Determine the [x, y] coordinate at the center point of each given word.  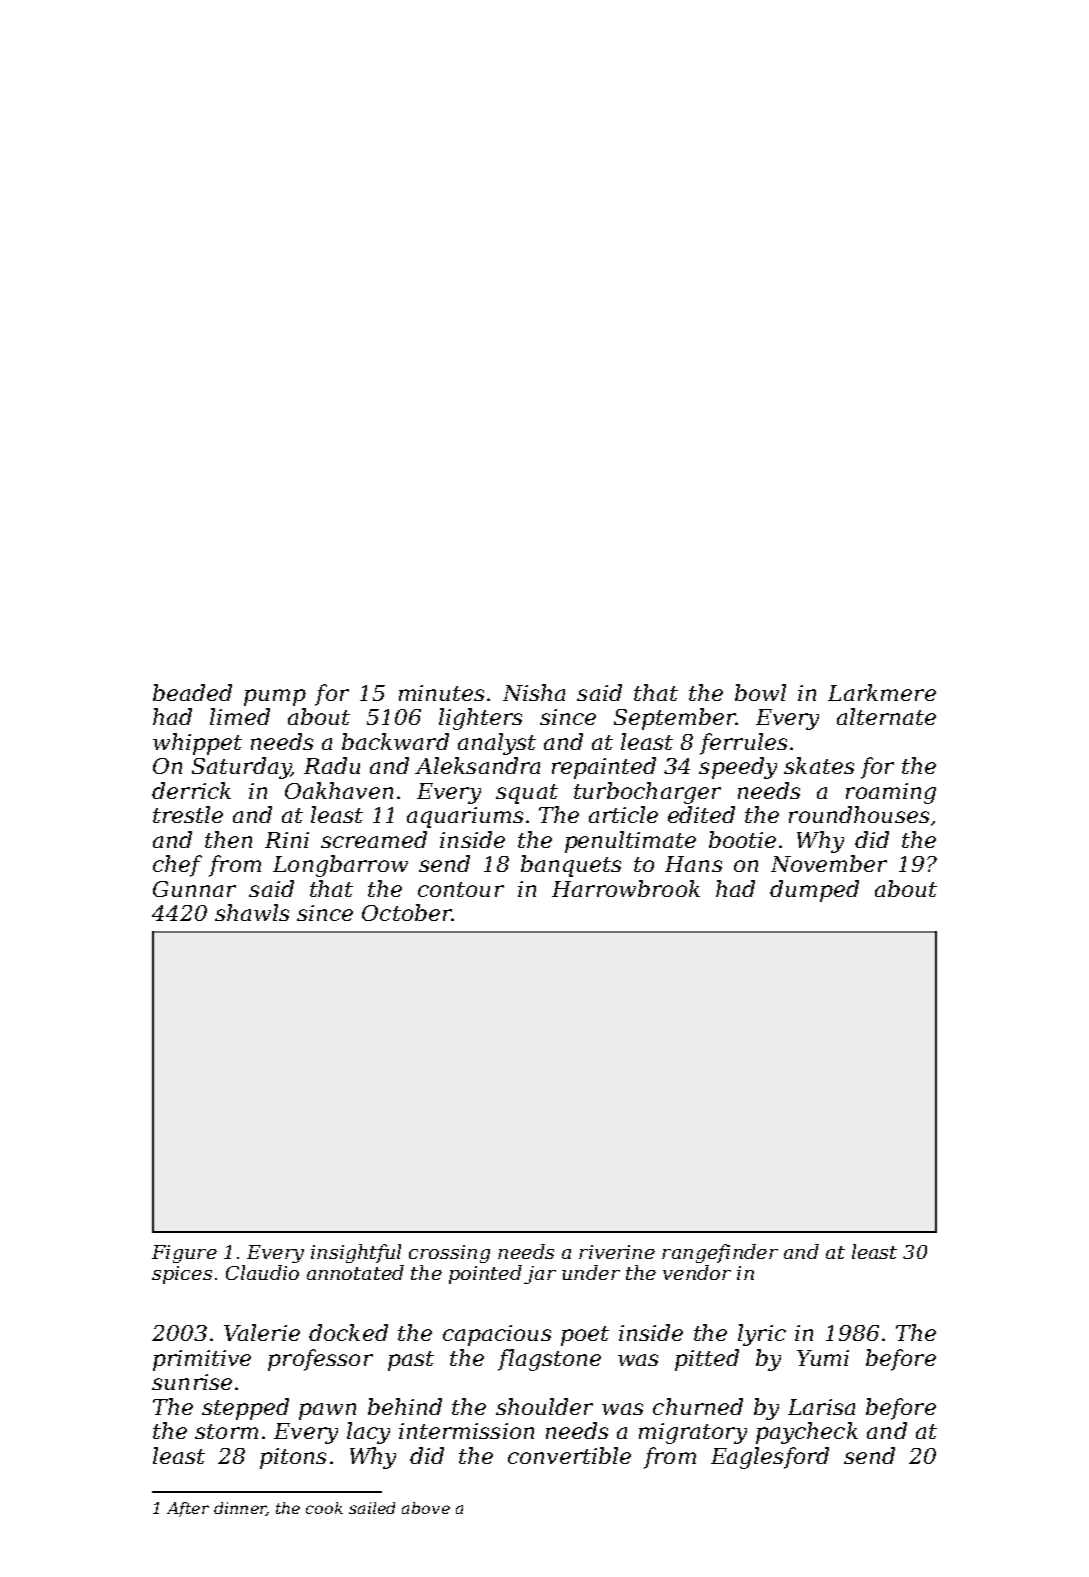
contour [461, 889]
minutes [441, 693]
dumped [814, 891]
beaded [192, 692]
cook [324, 1508]
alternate [886, 716]
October [407, 912]
